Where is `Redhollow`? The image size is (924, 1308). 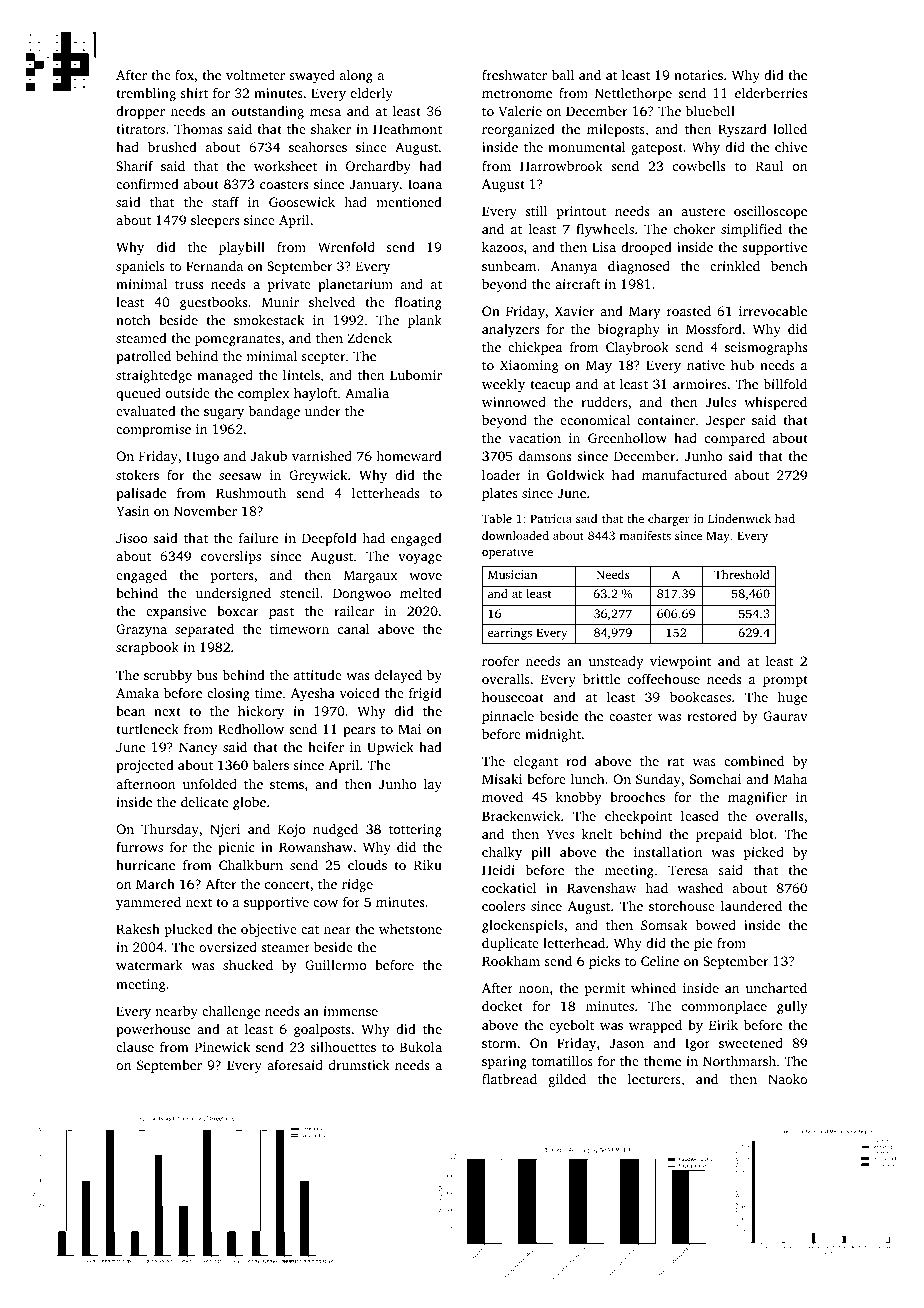 Redhollow is located at coordinates (251, 729).
